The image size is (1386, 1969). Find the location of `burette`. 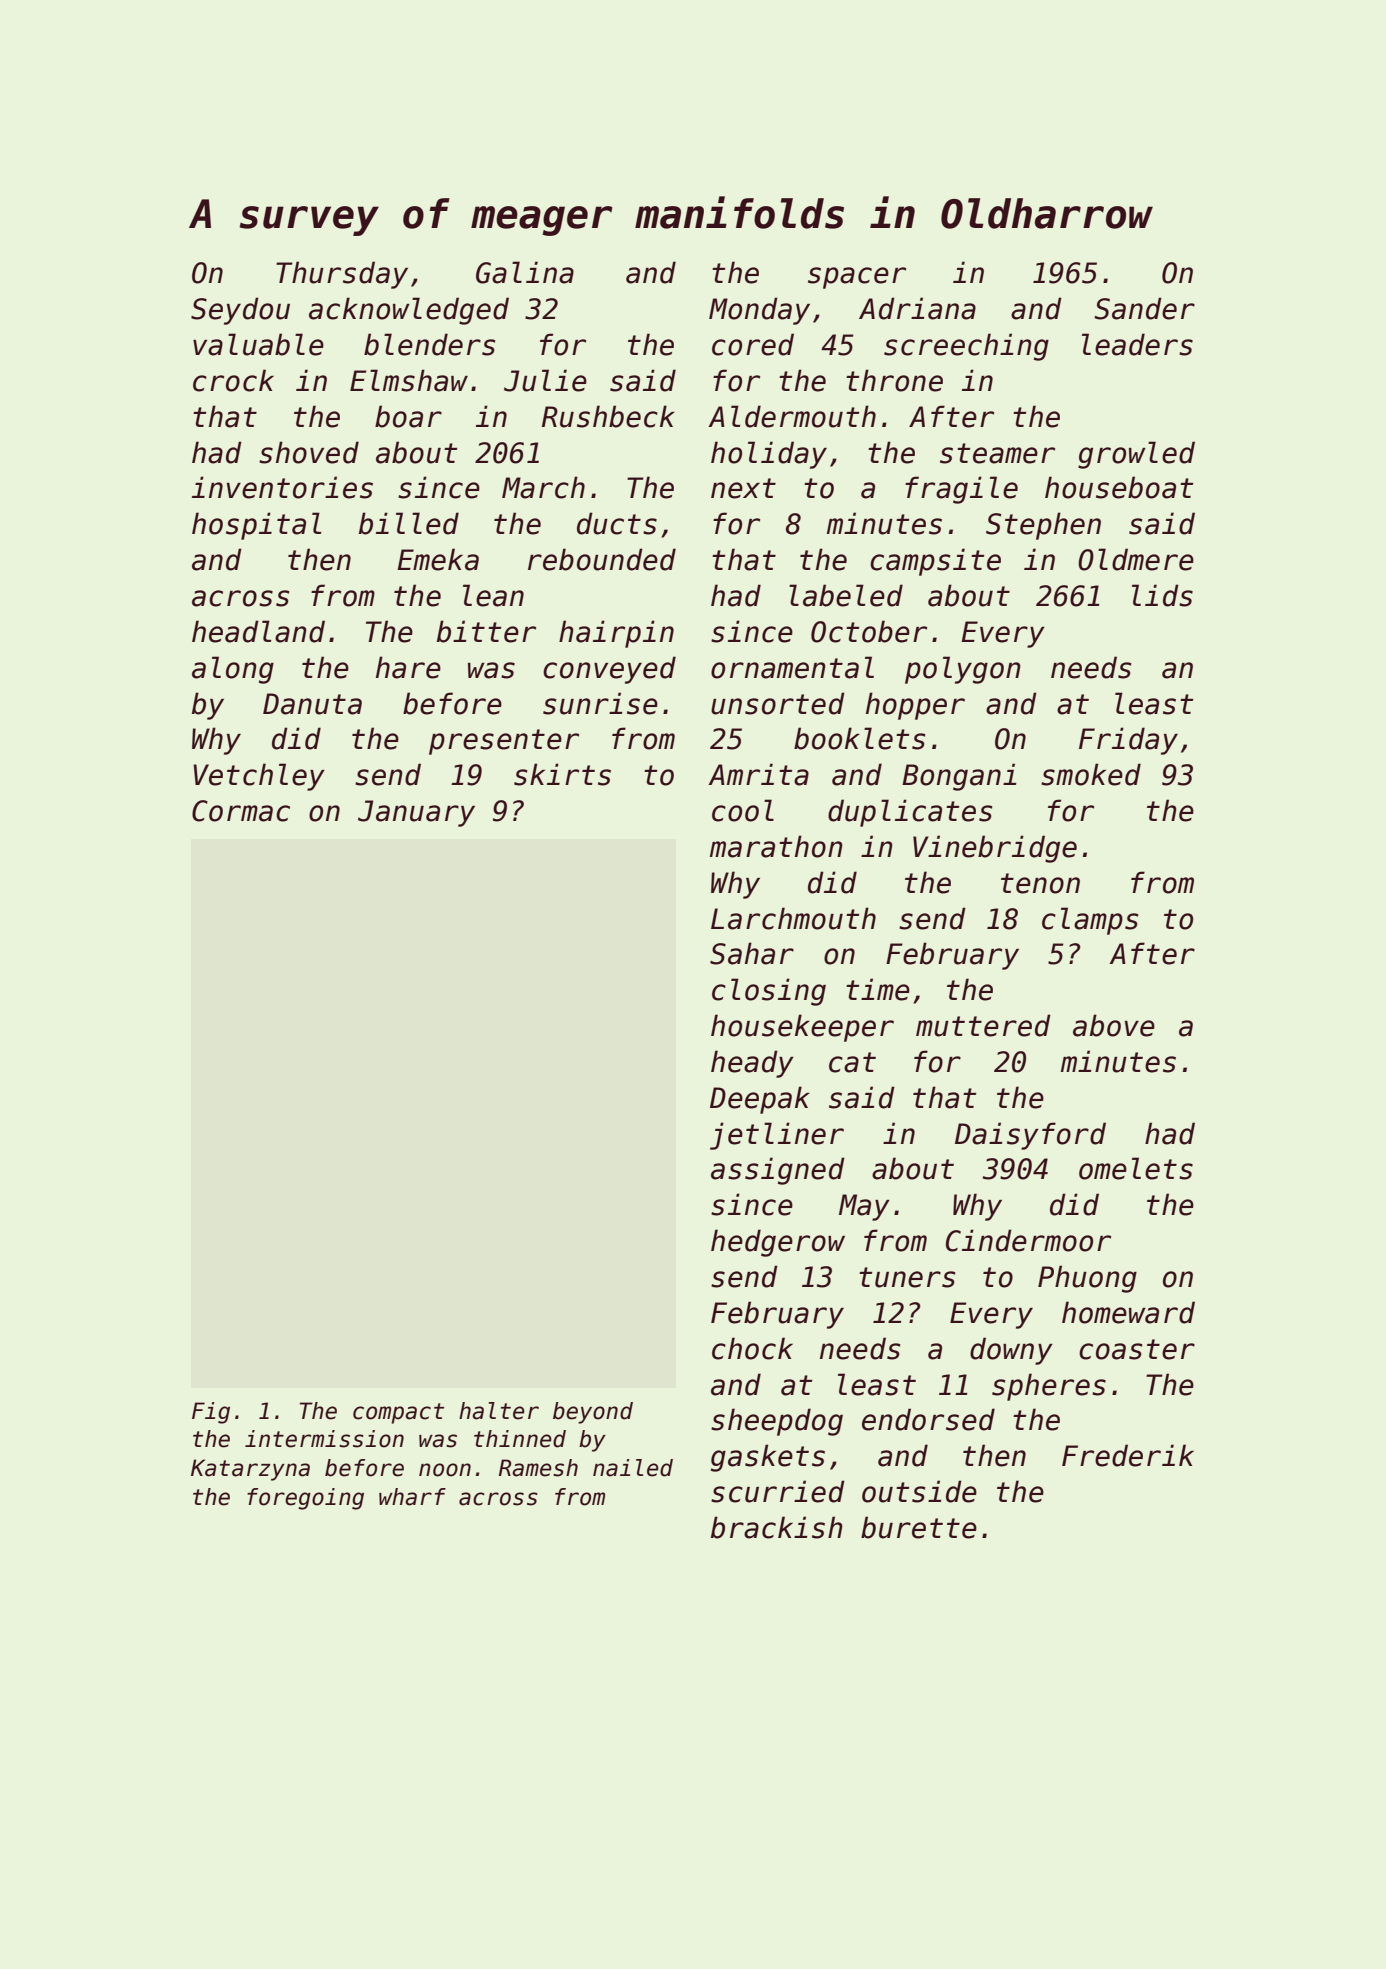

burette is located at coordinates (919, 1527).
